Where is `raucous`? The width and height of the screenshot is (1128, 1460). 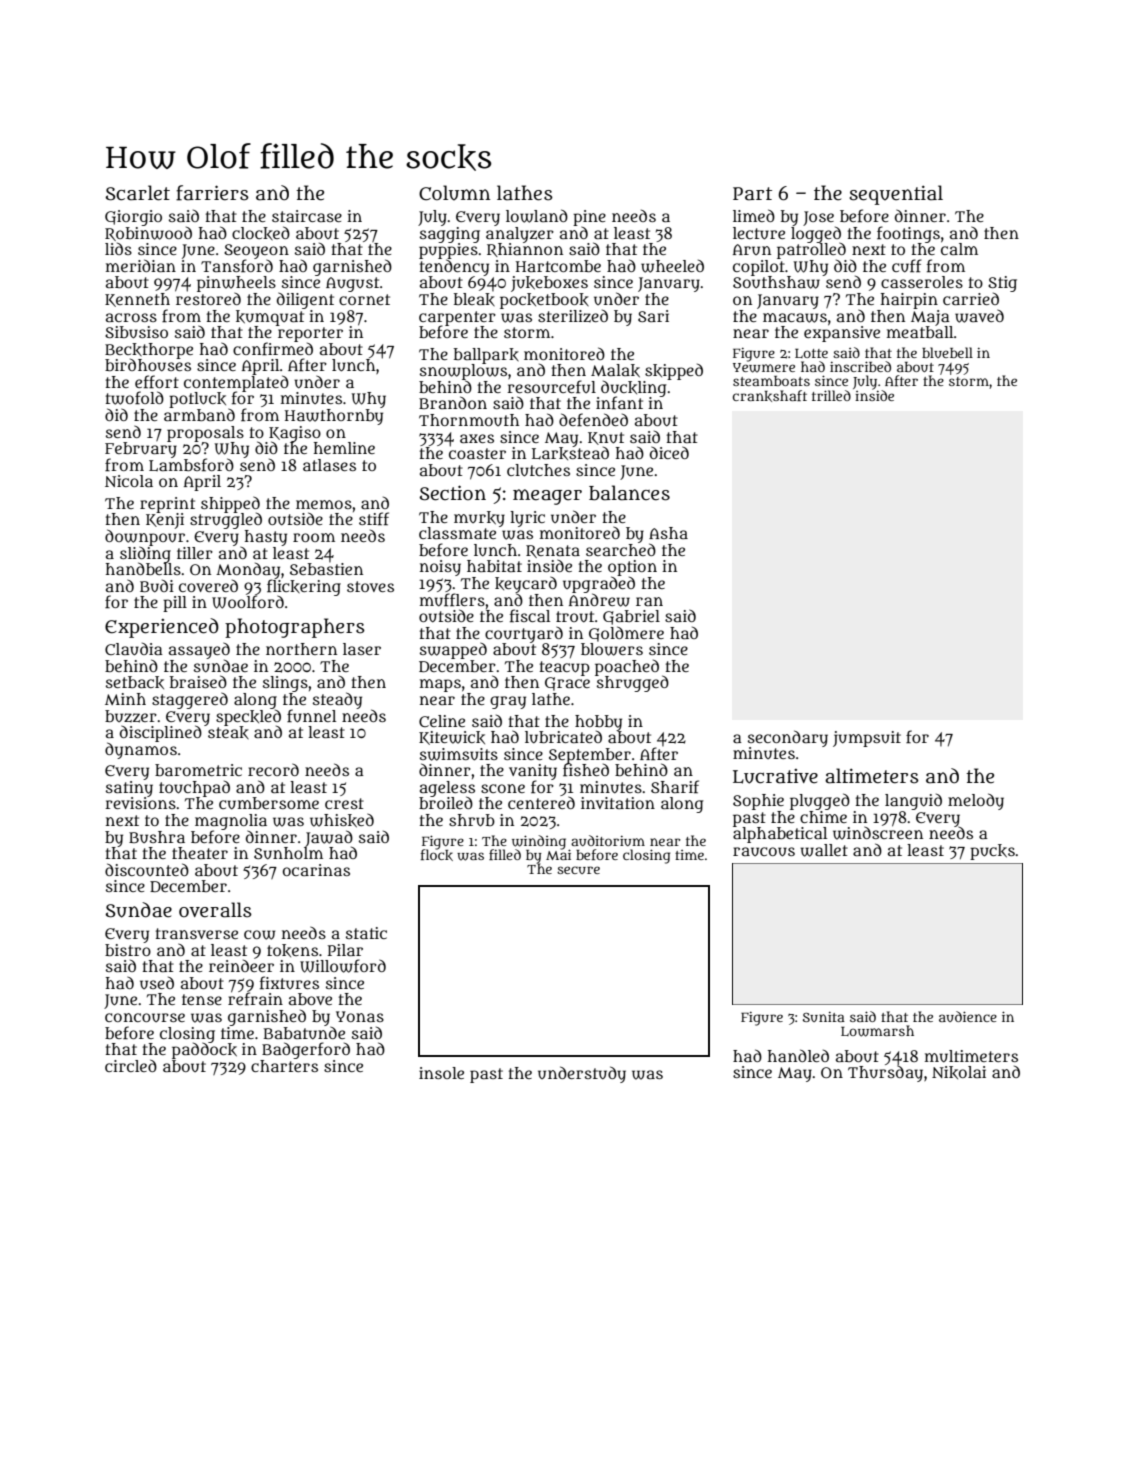
raucous is located at coordinates (764, 852).
